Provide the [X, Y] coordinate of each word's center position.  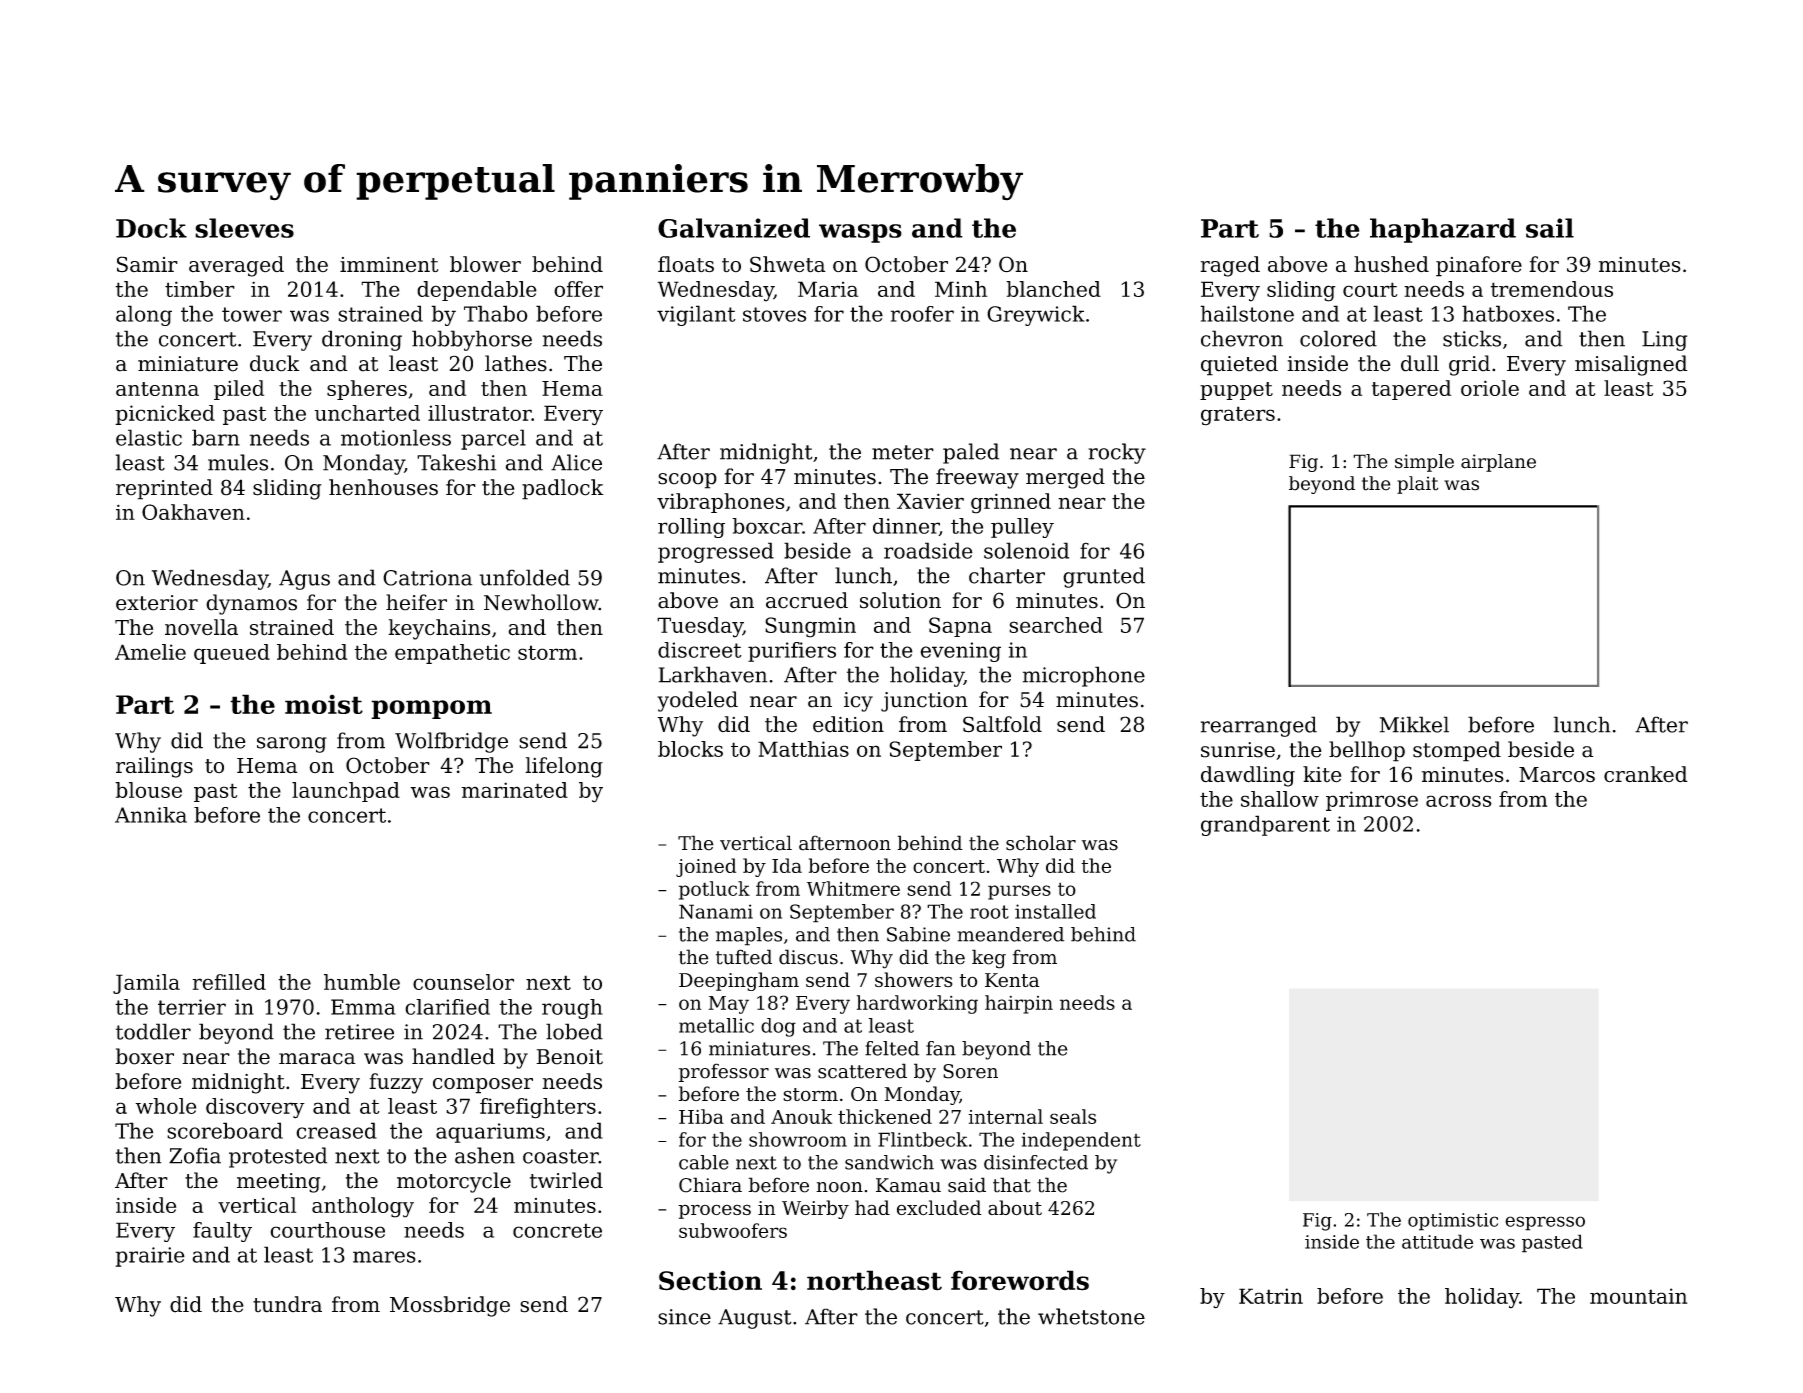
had [872, 1207]
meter [903, 452]
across [1459, 801]
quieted [1239, 365]
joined [706, 867]
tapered [1411, 390]
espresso [1545, 1223]
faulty [222, 1232]
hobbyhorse [472, 340]
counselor [463, 982]
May [729, 1005]
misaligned [1631, 365]
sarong [292, 745]
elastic [149, 437]
